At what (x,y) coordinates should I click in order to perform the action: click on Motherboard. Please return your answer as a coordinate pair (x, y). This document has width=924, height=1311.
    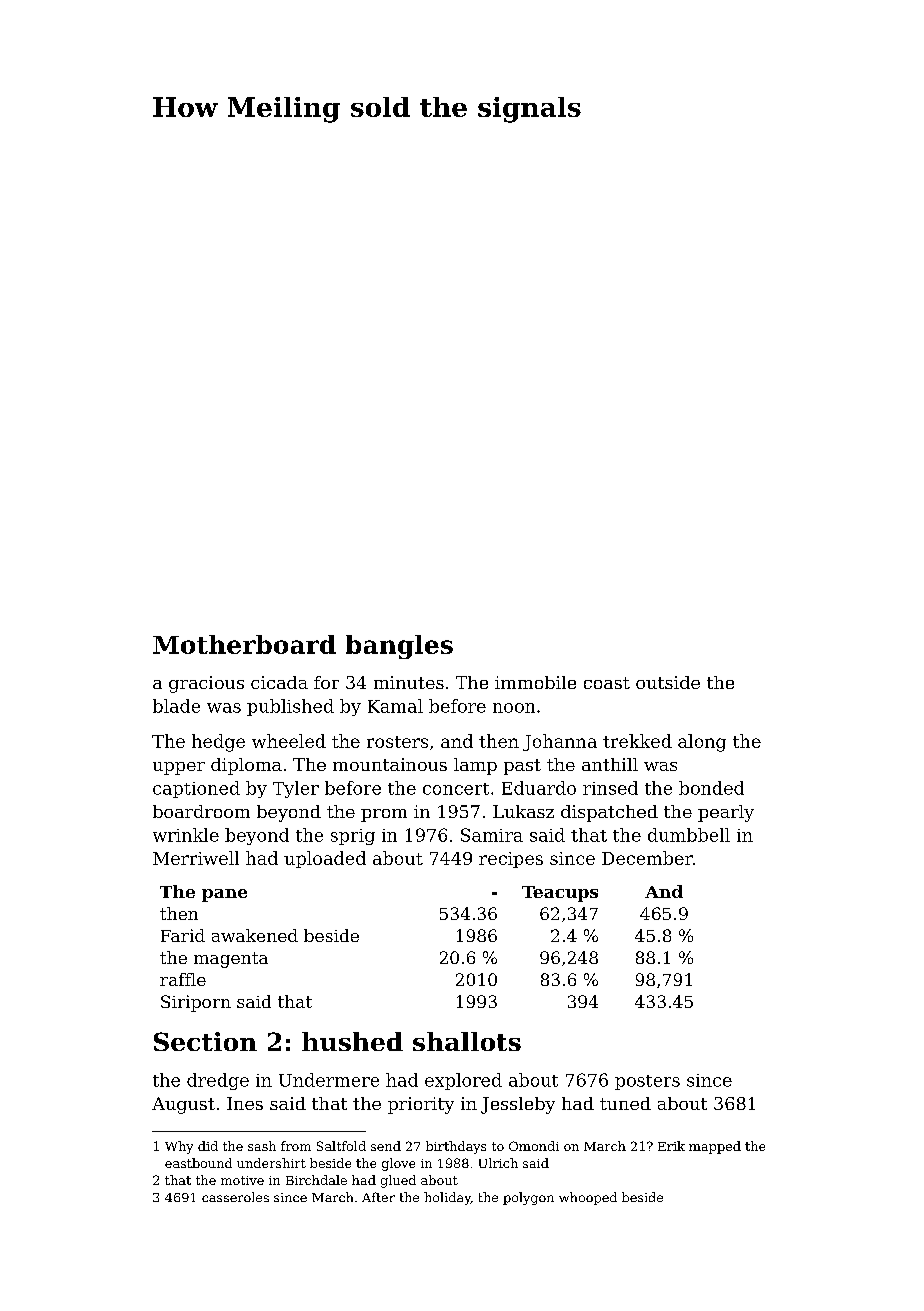
    Looking at the image, I should click on (244, 644).
